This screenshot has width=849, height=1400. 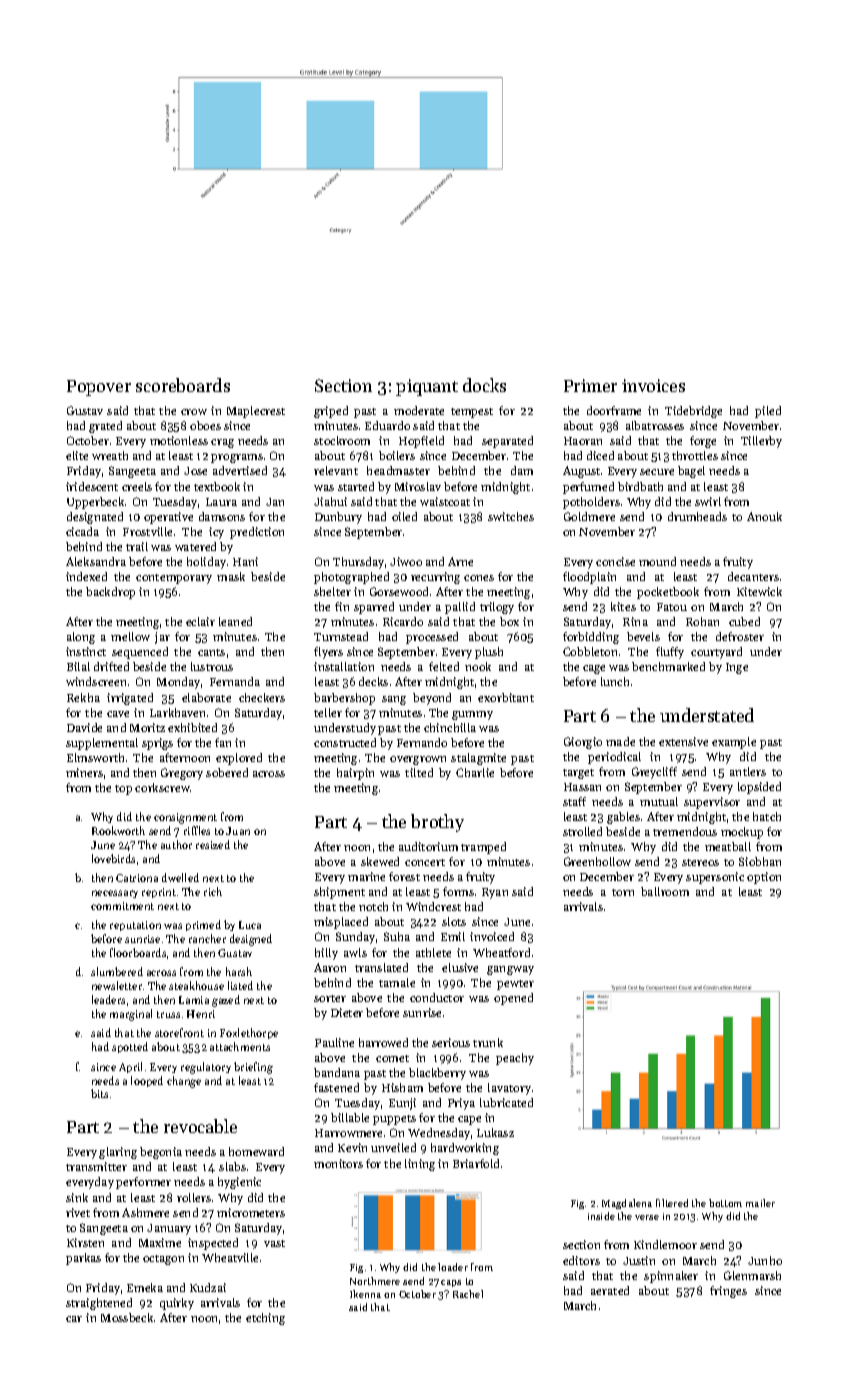 I want to click on piquant, so click(x=427, y=387).
